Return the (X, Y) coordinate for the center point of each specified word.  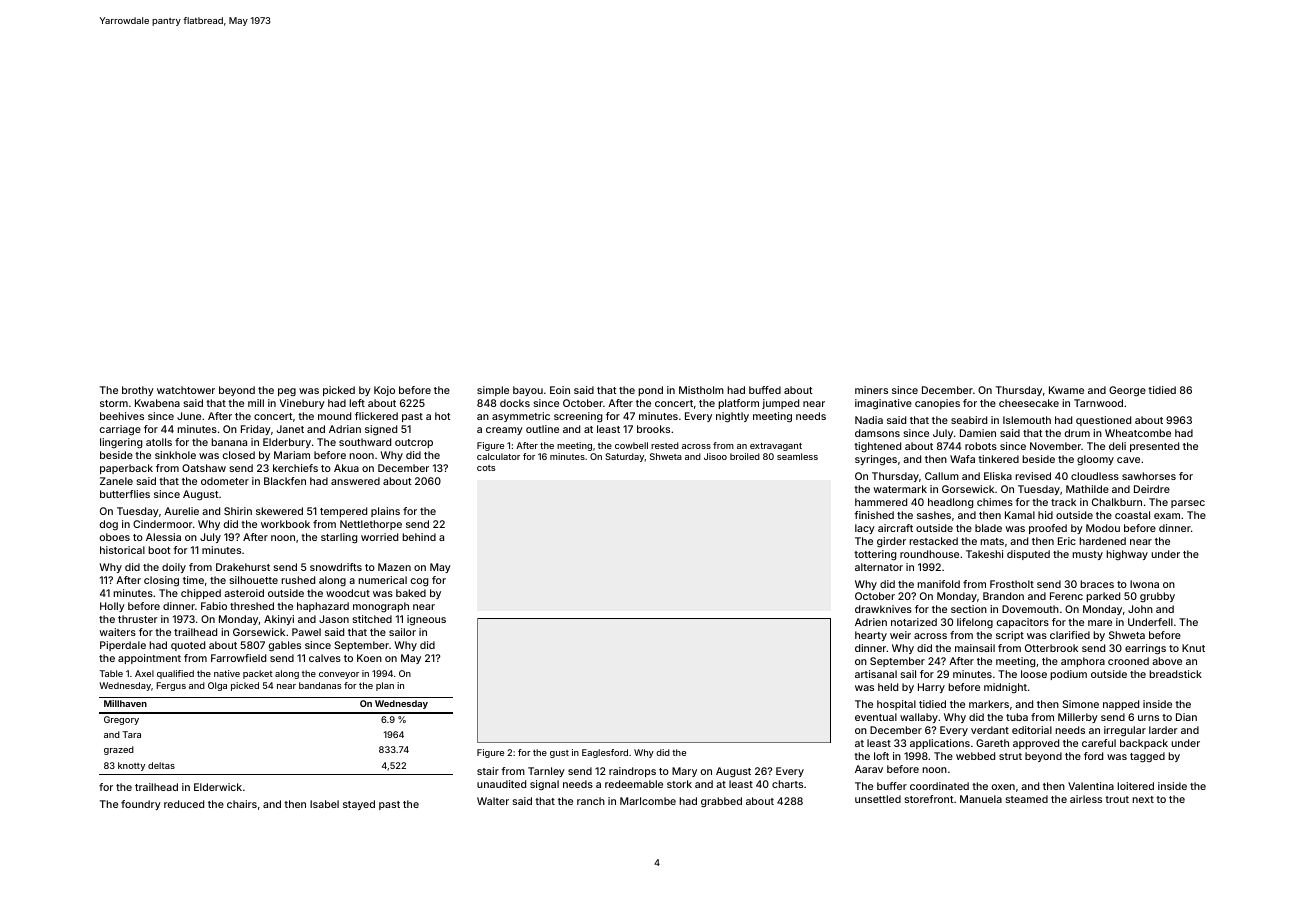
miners (871, 390)
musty (1087, 555)
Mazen (394, 567)
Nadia (869, 420)
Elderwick (218, 787)
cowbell (631, 445)
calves (325, 658)
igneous (426, 620)
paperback (126, 469)
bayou (528, 391)
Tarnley (546, 772)
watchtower (186, 390)
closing (161, 581)
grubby (1157, 597)
